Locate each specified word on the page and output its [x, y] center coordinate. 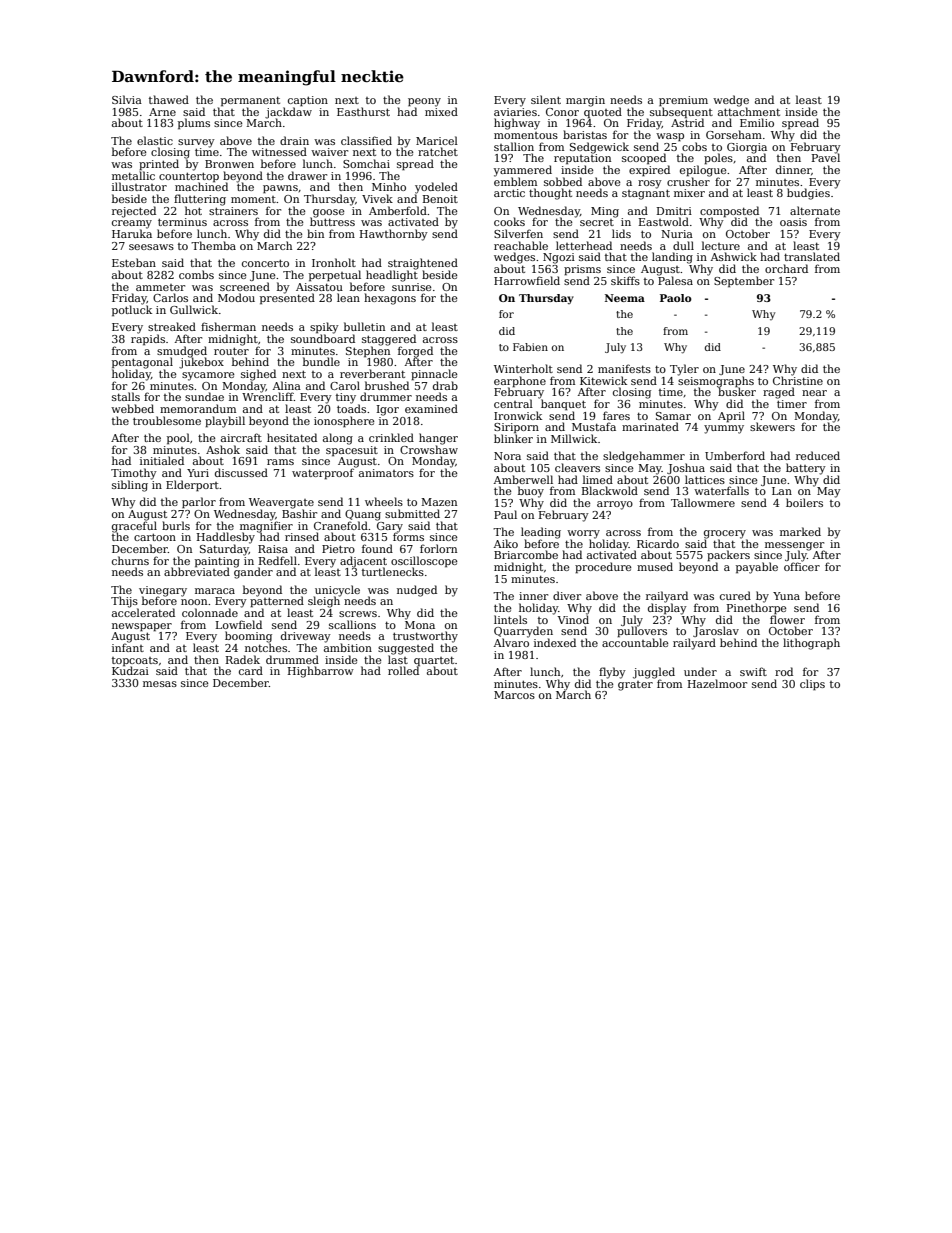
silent [546, 99]
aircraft [241, 437]
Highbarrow [321, 672]
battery [806, 469]
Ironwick [518, 415]
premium [683, 101]
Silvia [127, 99]
